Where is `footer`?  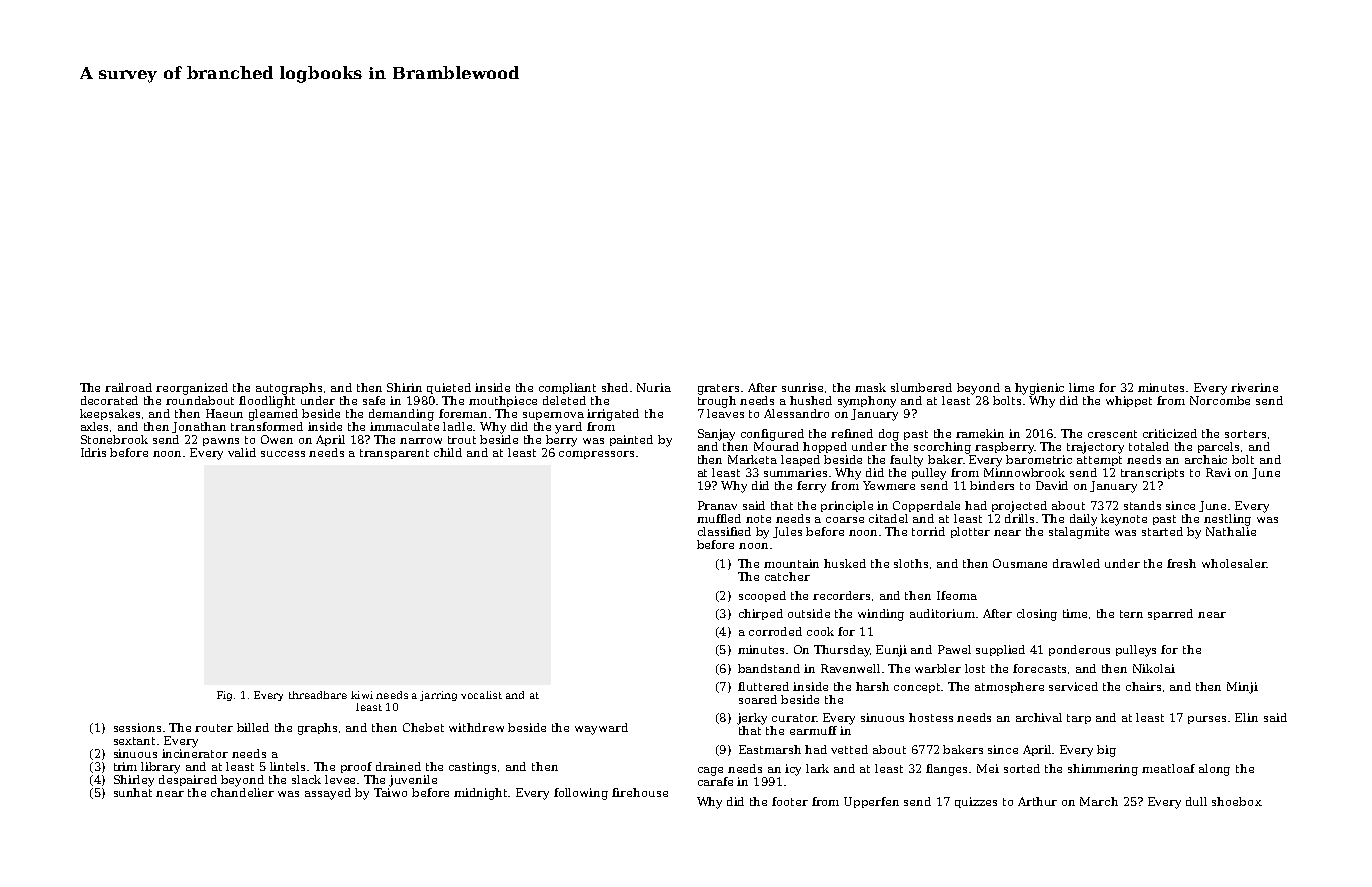 footer is located at coordinates (790, 801).
